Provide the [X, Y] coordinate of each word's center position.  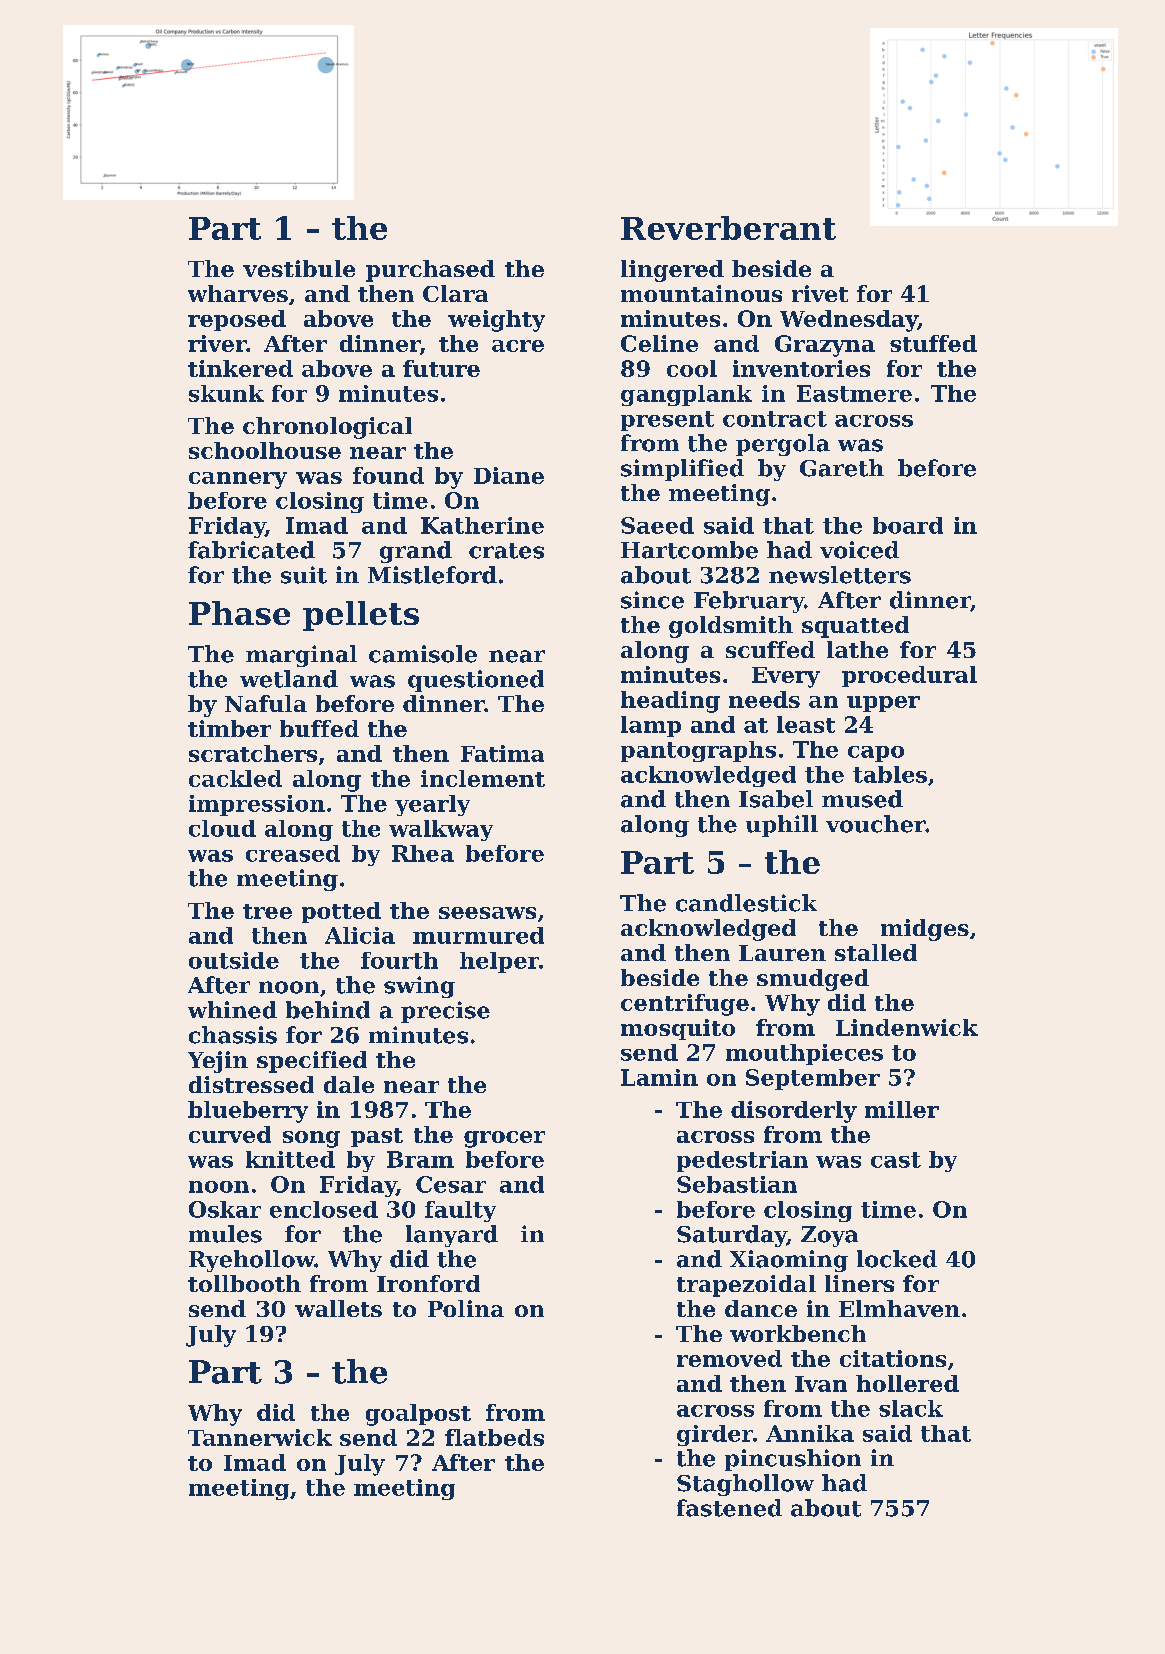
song [311, 1139]
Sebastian [737, 1184]
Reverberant [728, 228]
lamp [651, 726]
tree [267, 911]
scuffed [770, 649]
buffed [319, 728]
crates [506, 551]
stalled [876, 952]
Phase [239, 613]
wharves [238, 293]
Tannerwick [260, 1437]
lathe [857, 649]
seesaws [487, 913]
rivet [820, 293]
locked [897, 1259]
